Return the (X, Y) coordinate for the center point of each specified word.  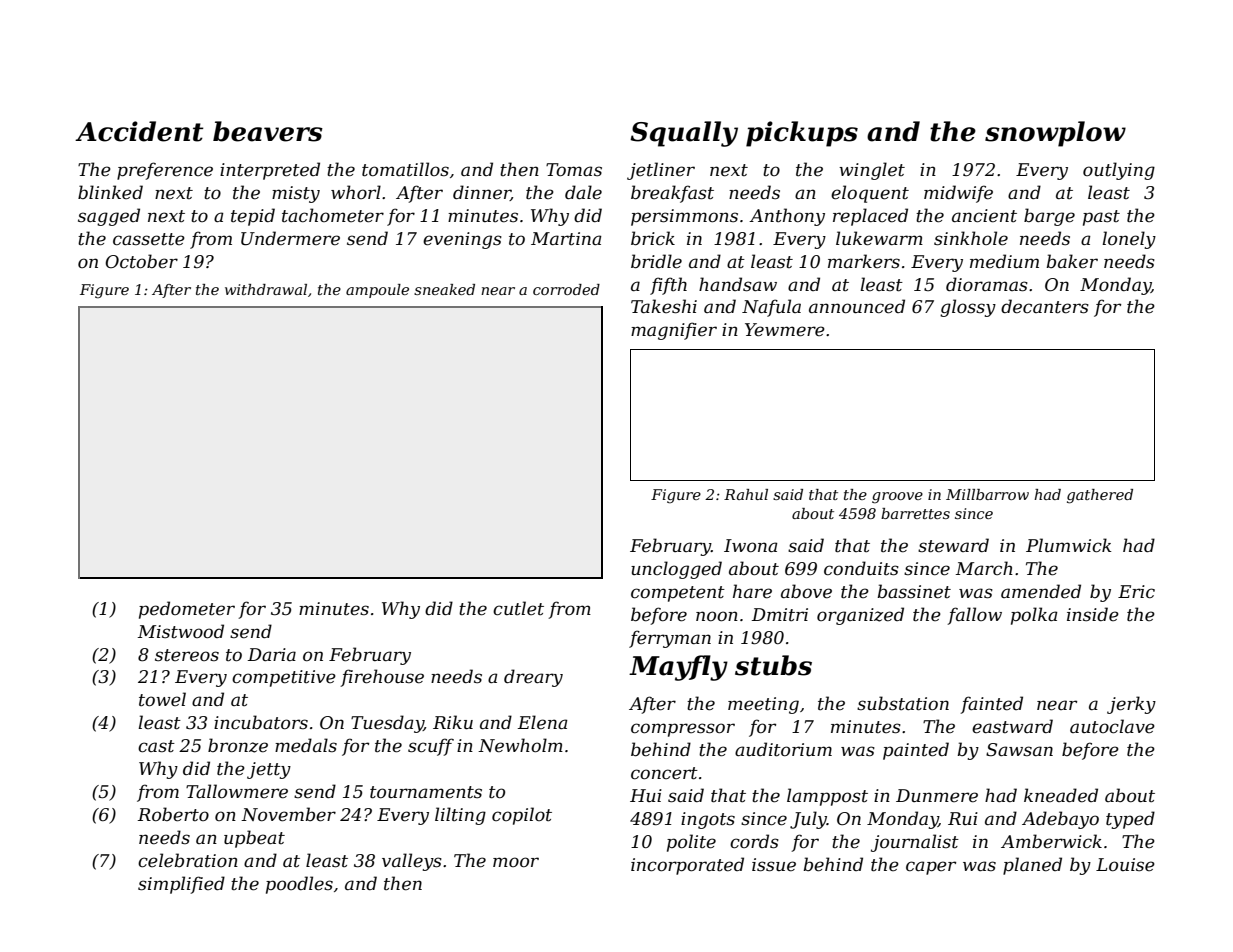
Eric (1136, 591)
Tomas (574, 169)
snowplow (1055, 134)
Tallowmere (237, 791)
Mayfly (678, 668)
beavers (268, 131)
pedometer (187, 610)
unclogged (676, 570)
